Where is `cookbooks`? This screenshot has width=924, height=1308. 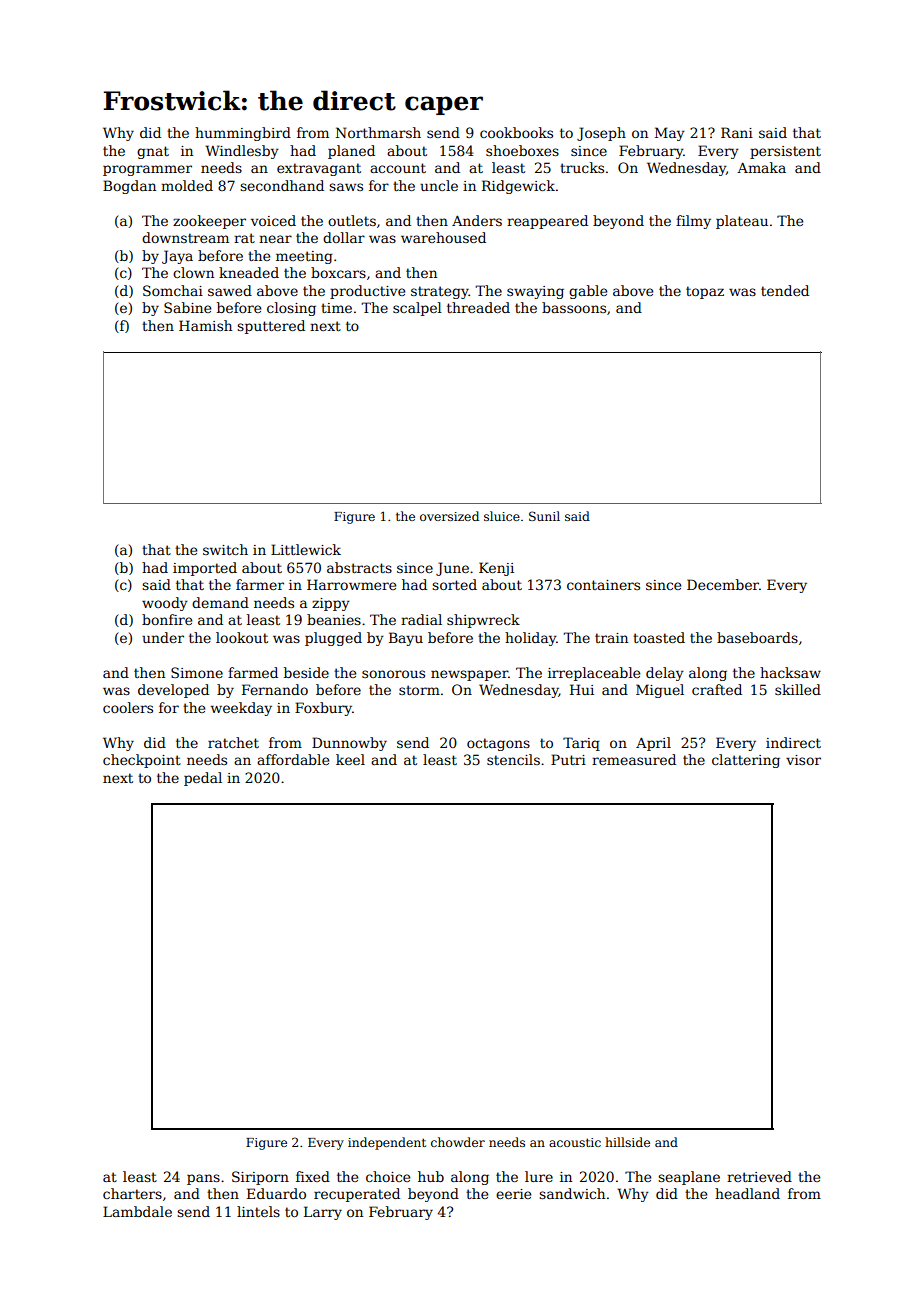
cookbooks is located at coordinates (516, 132).
